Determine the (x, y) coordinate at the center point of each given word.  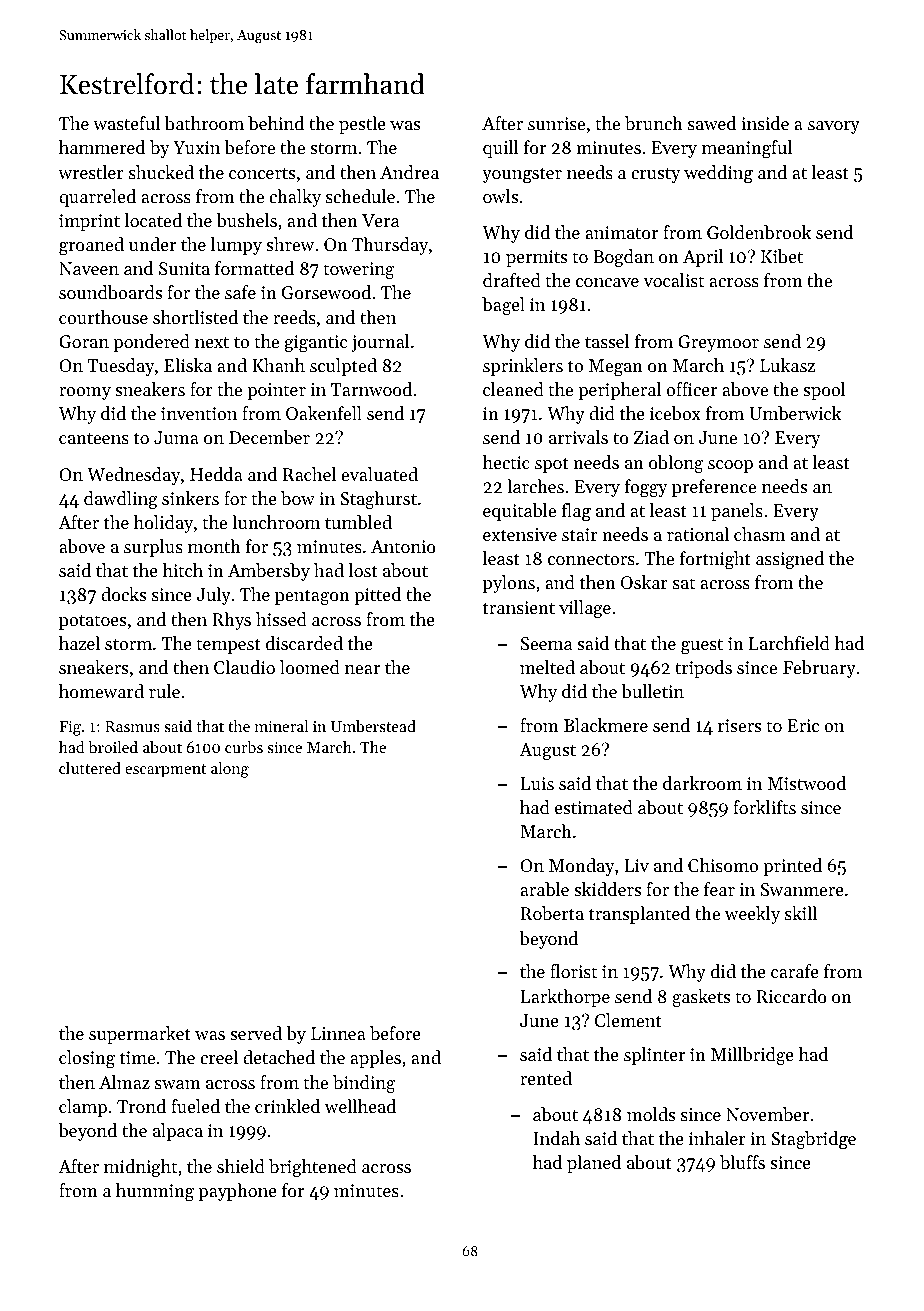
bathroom (204, 123)
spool (824, 391)
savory (834, 127)
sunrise (556, 123)
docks (123, 594)
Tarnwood (371, 389)
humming (155, 1192)
